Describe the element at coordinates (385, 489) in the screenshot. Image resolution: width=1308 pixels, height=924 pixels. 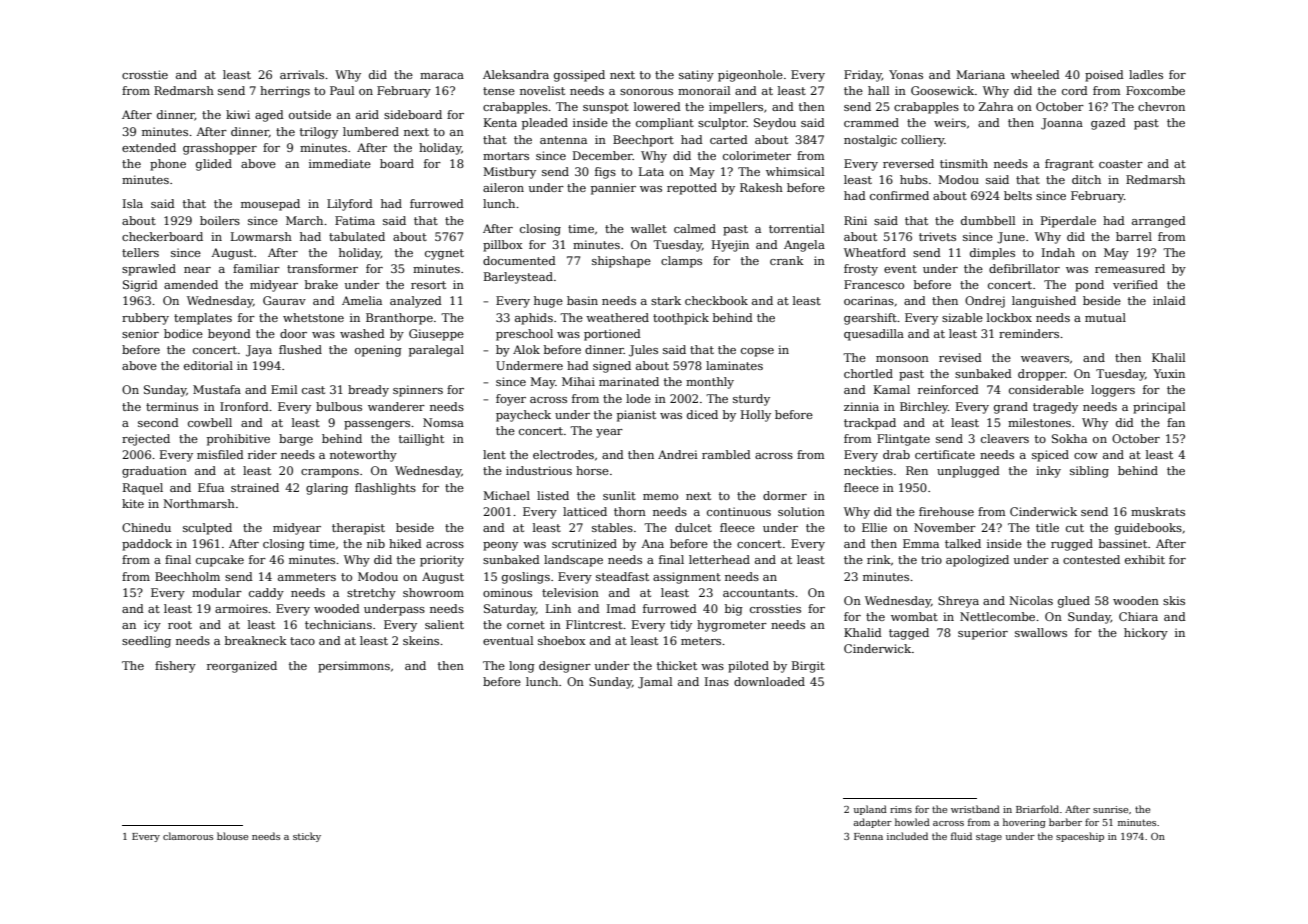
I see `flashlights` at that location.
